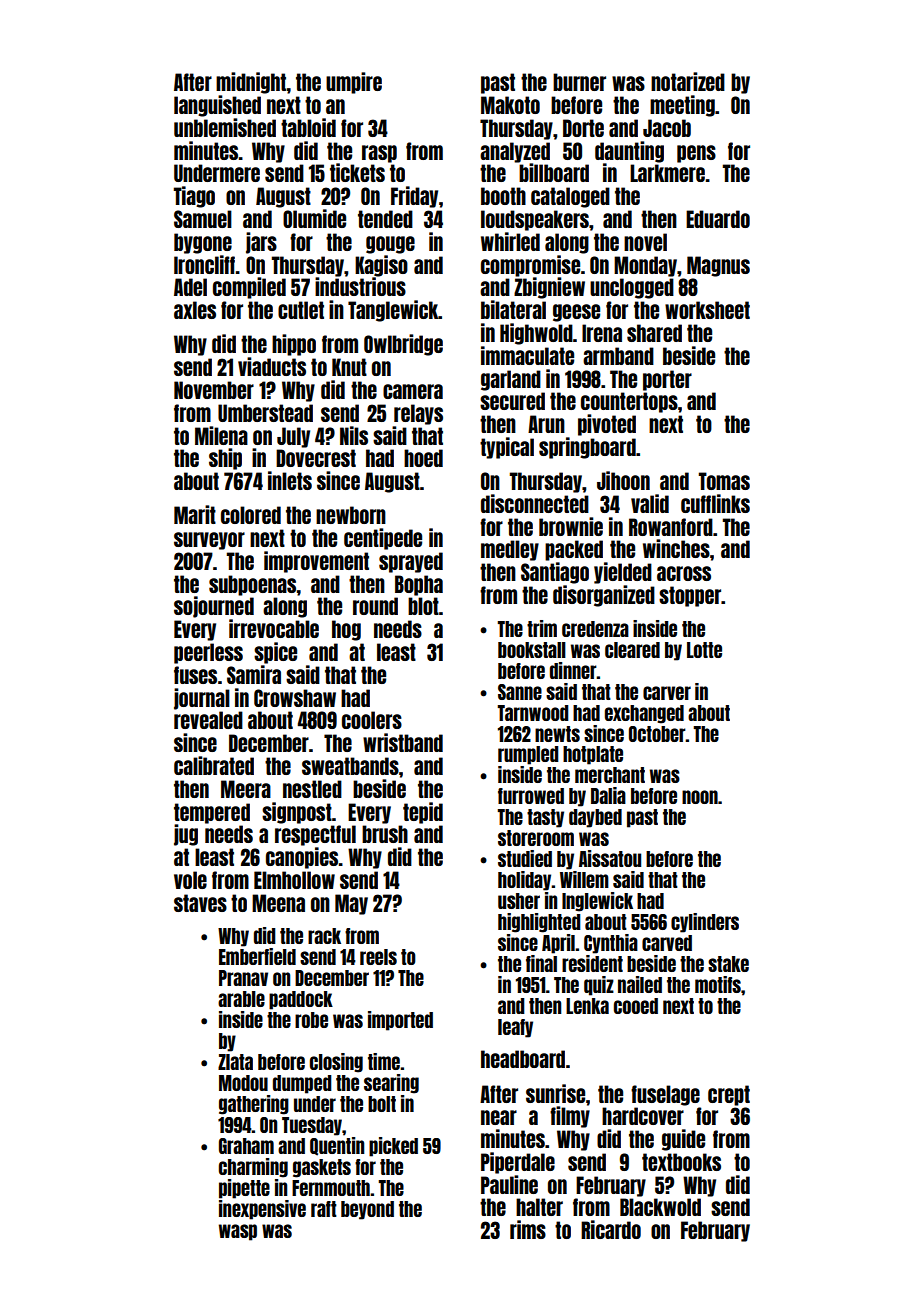 Image resolution: width=924 pixels, height=1311 pixels. I want to click on vole, so click(190, 880).
